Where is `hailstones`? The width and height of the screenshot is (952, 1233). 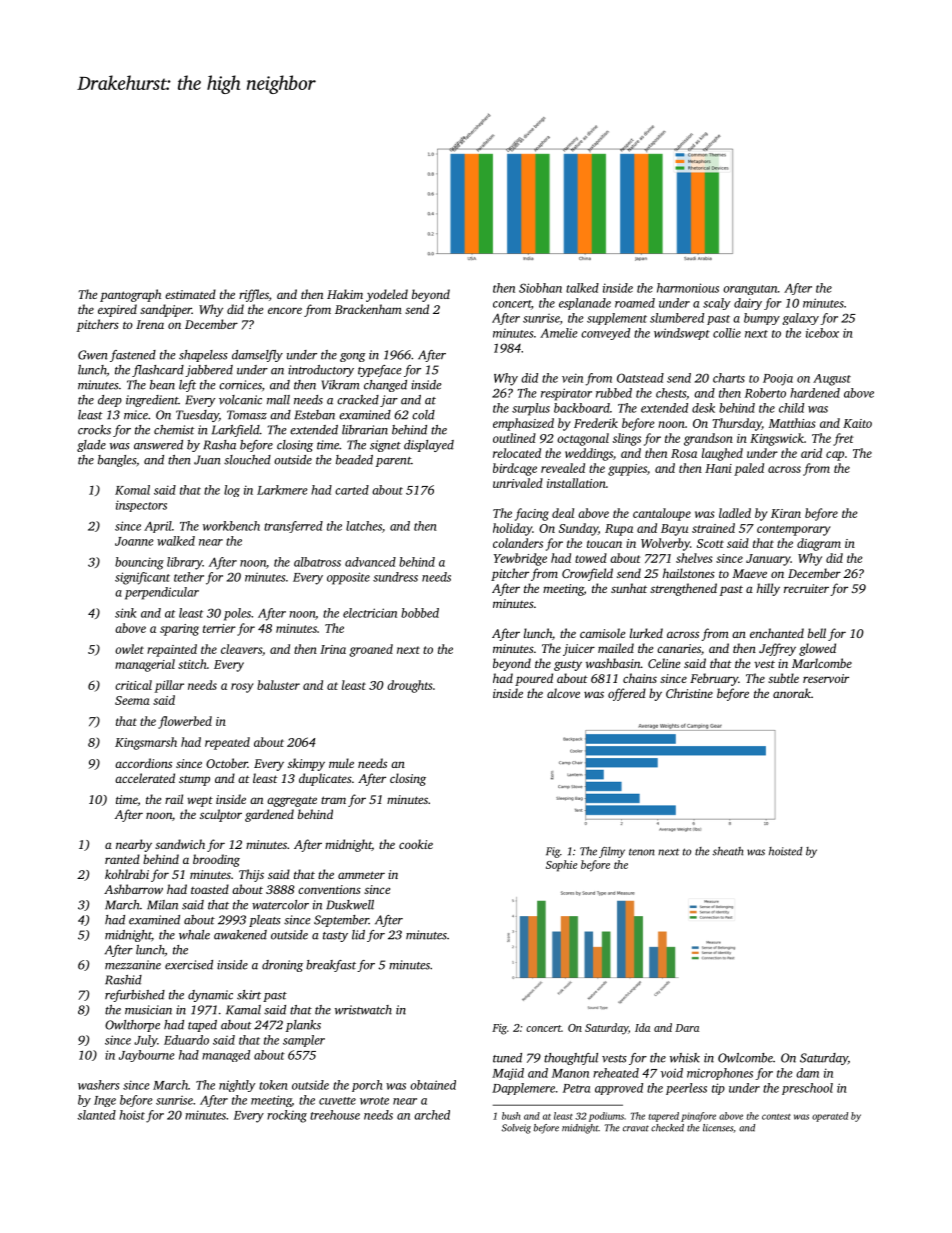
hailstones is located at coordinates (689, 573).
